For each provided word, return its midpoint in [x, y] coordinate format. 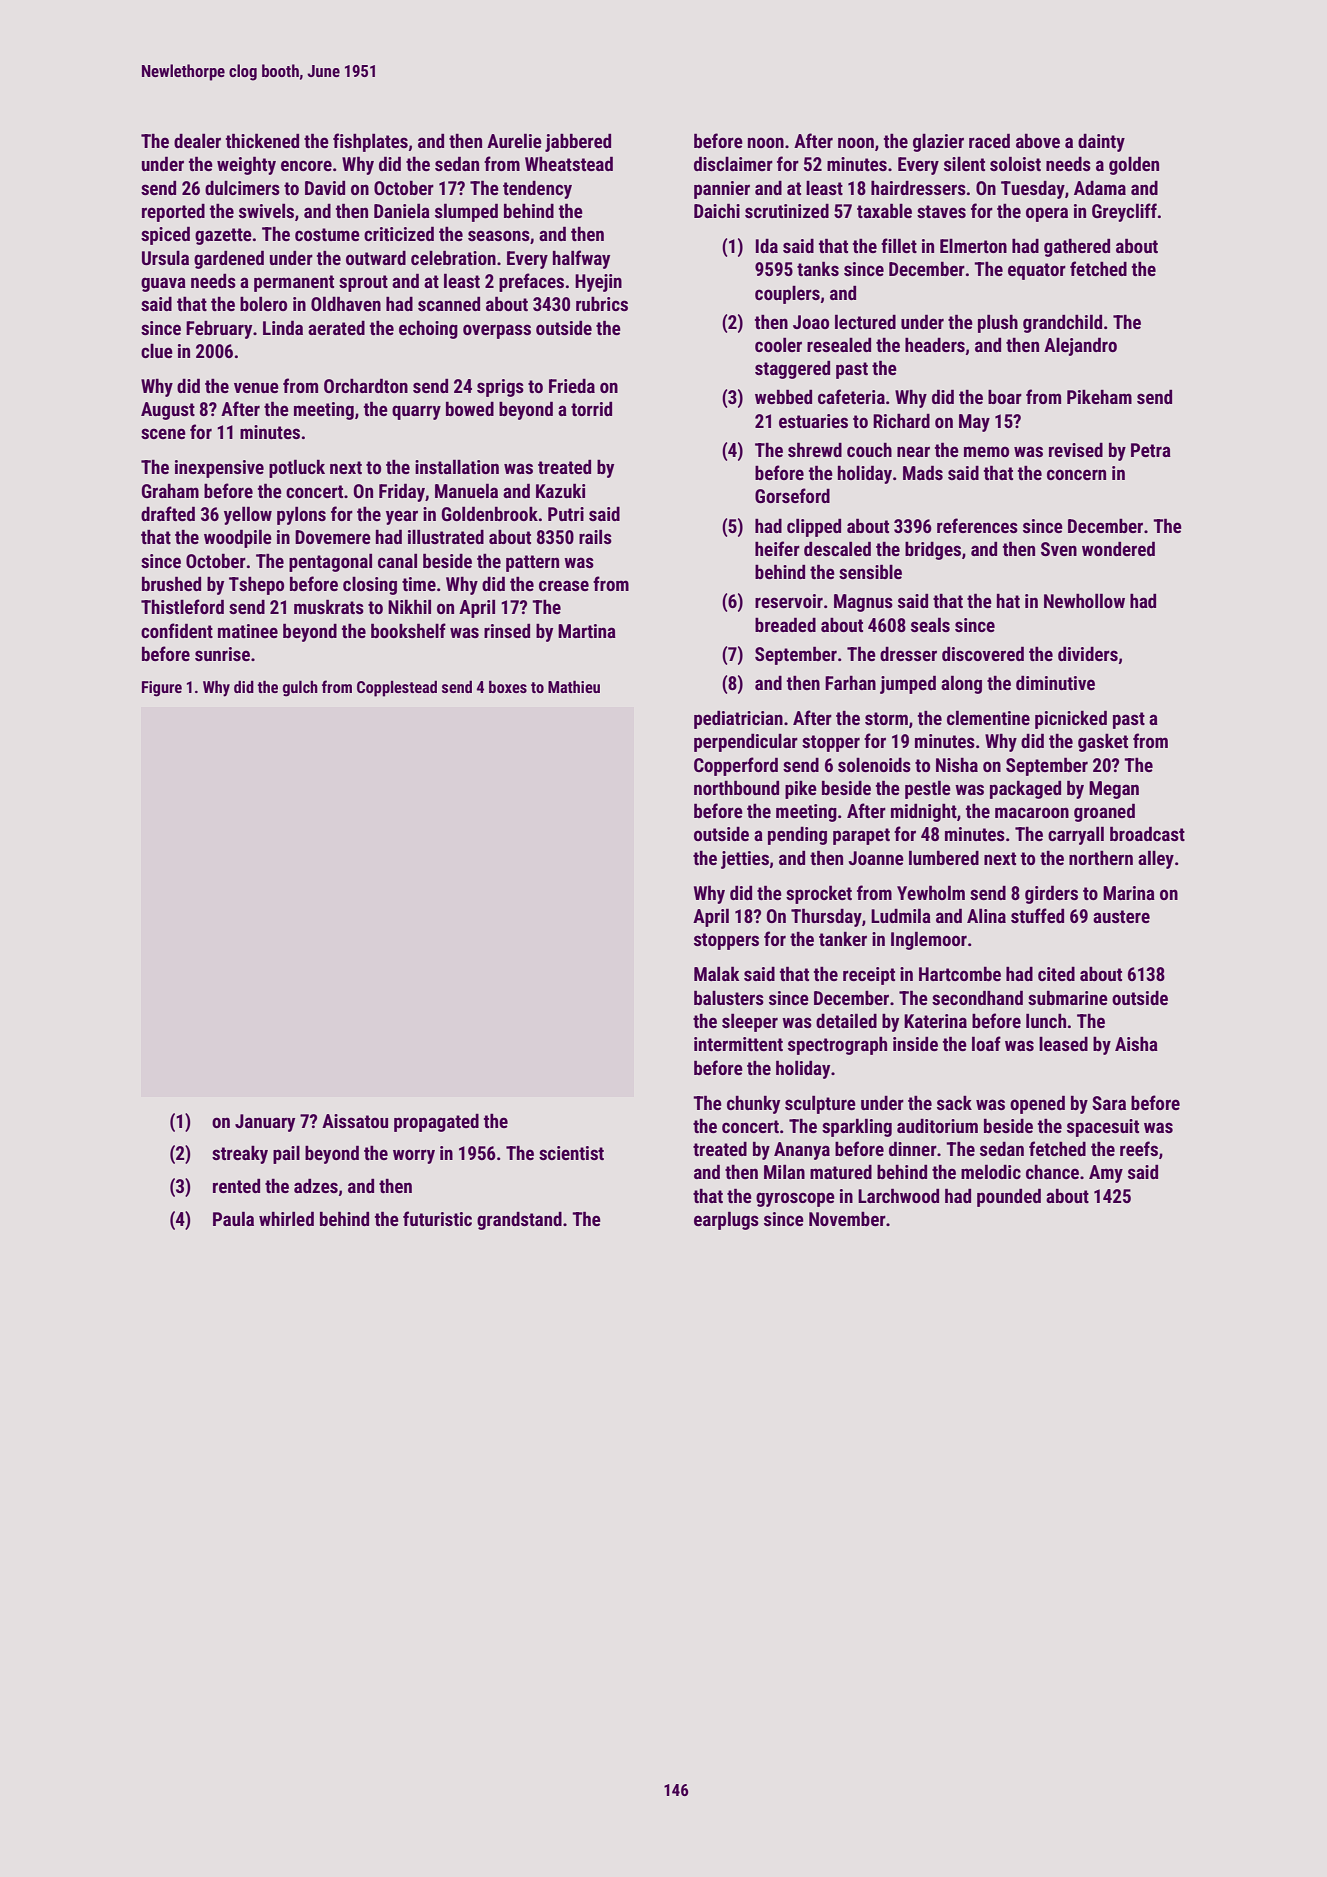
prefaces [531, 282]
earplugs [726, 1220]
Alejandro [1080, 346]
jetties [745, 860]
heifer [777, 548]
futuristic [437, 1218]
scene [163, 433]
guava [163, 284]
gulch [300, 688]
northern [1101, 857]
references [977, 525]
